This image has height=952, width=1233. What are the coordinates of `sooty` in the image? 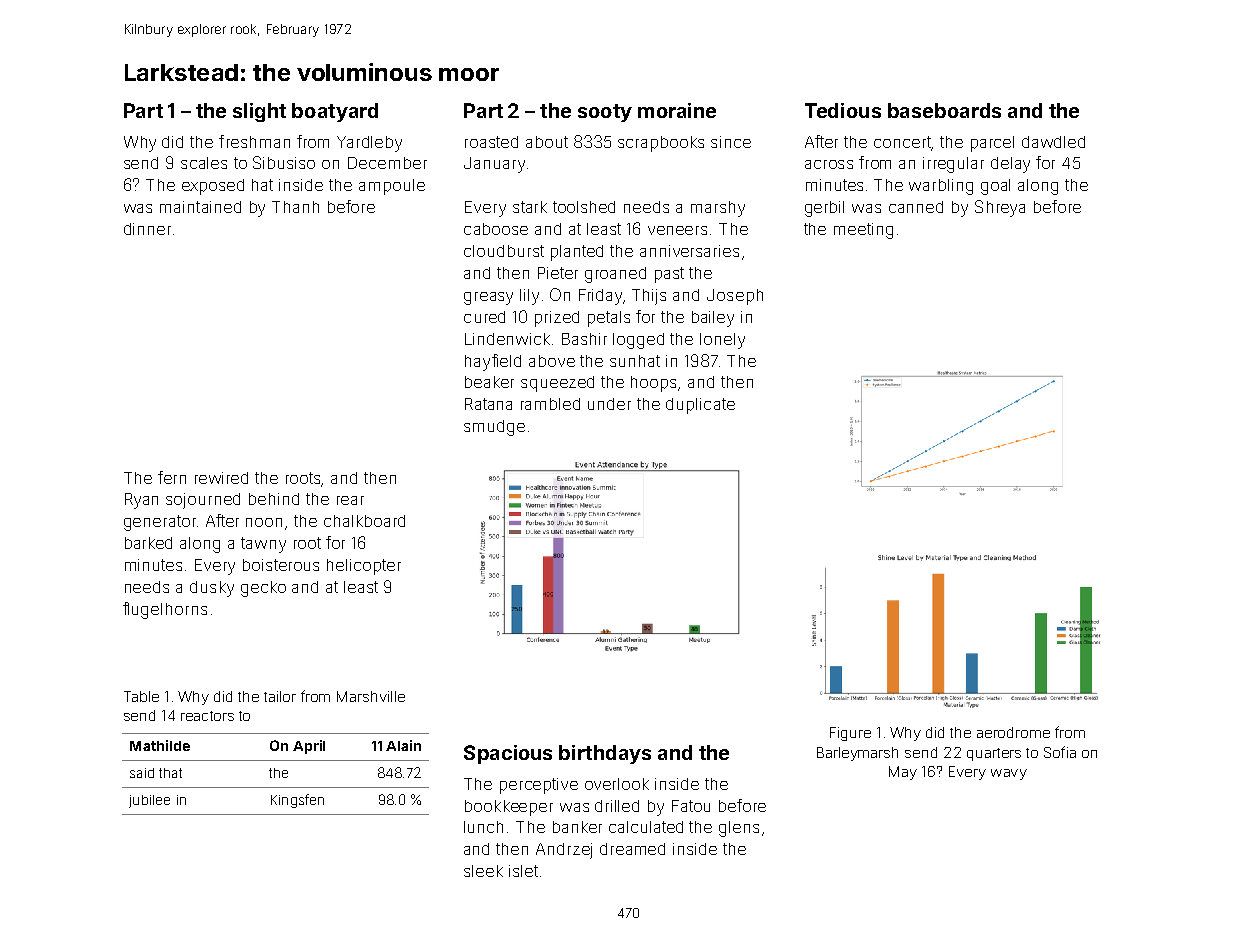 It's located at (605, 113).
